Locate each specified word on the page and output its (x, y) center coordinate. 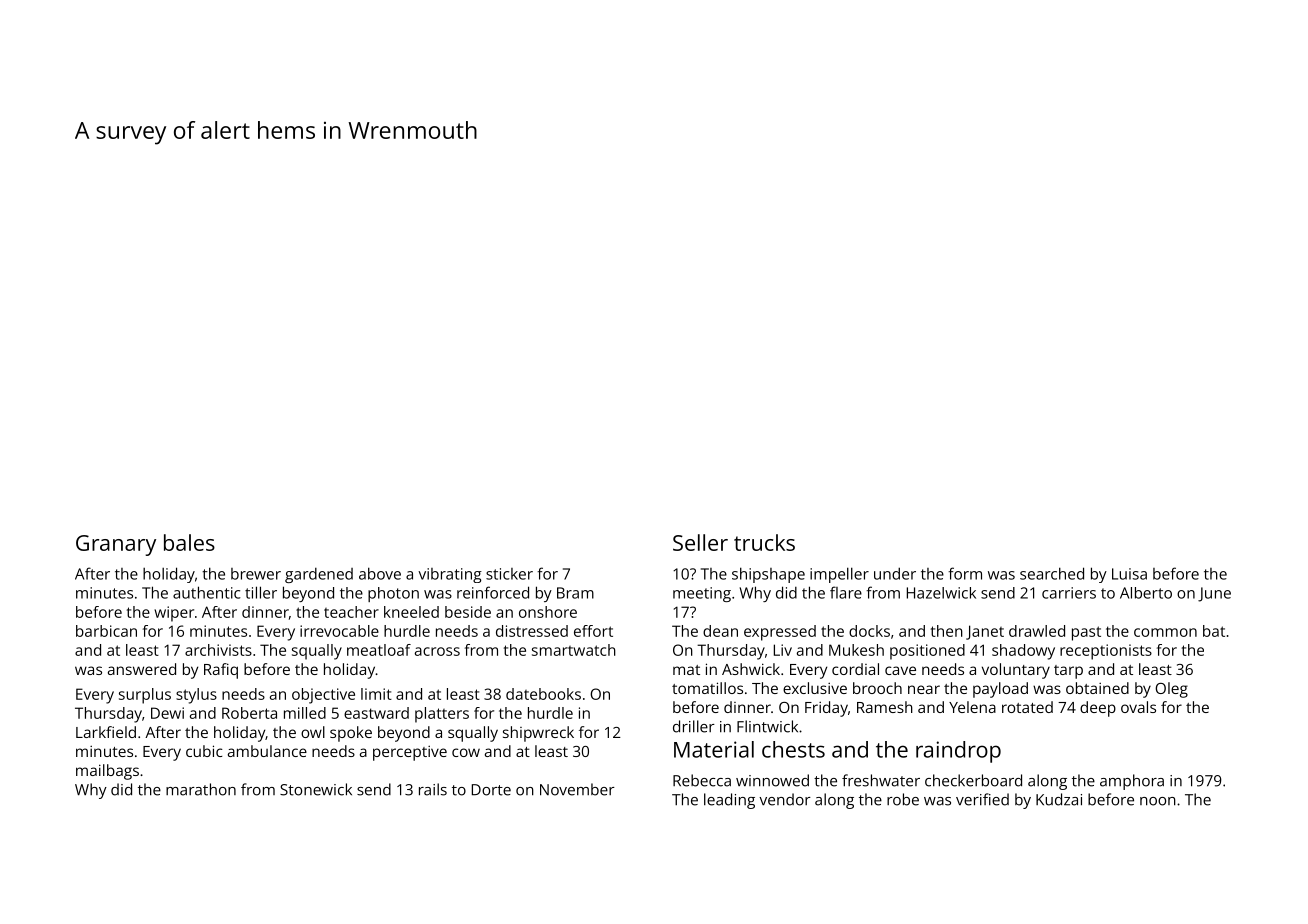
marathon (201, 789)
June (1214, 594)
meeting (702, 594)
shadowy (1023, 652)
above (380, 573)
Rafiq (221, 671)
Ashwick (751, 669)
